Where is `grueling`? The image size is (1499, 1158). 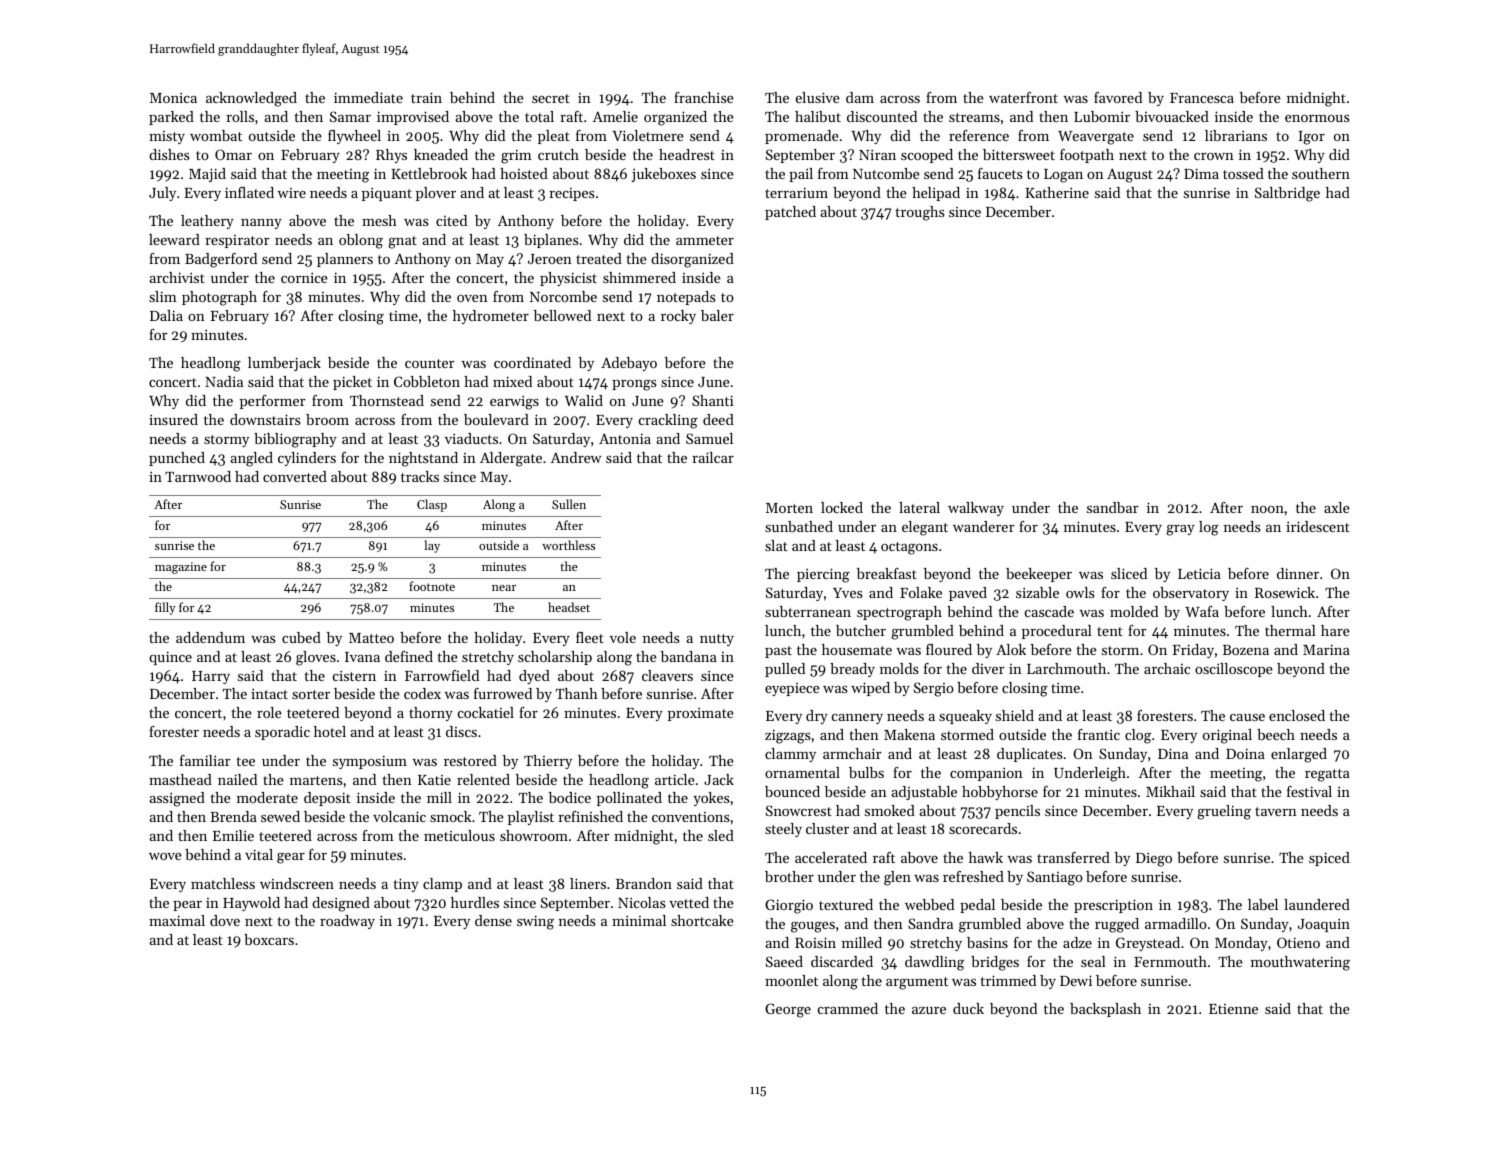
grueling is located at coordinates (1224, 812).
